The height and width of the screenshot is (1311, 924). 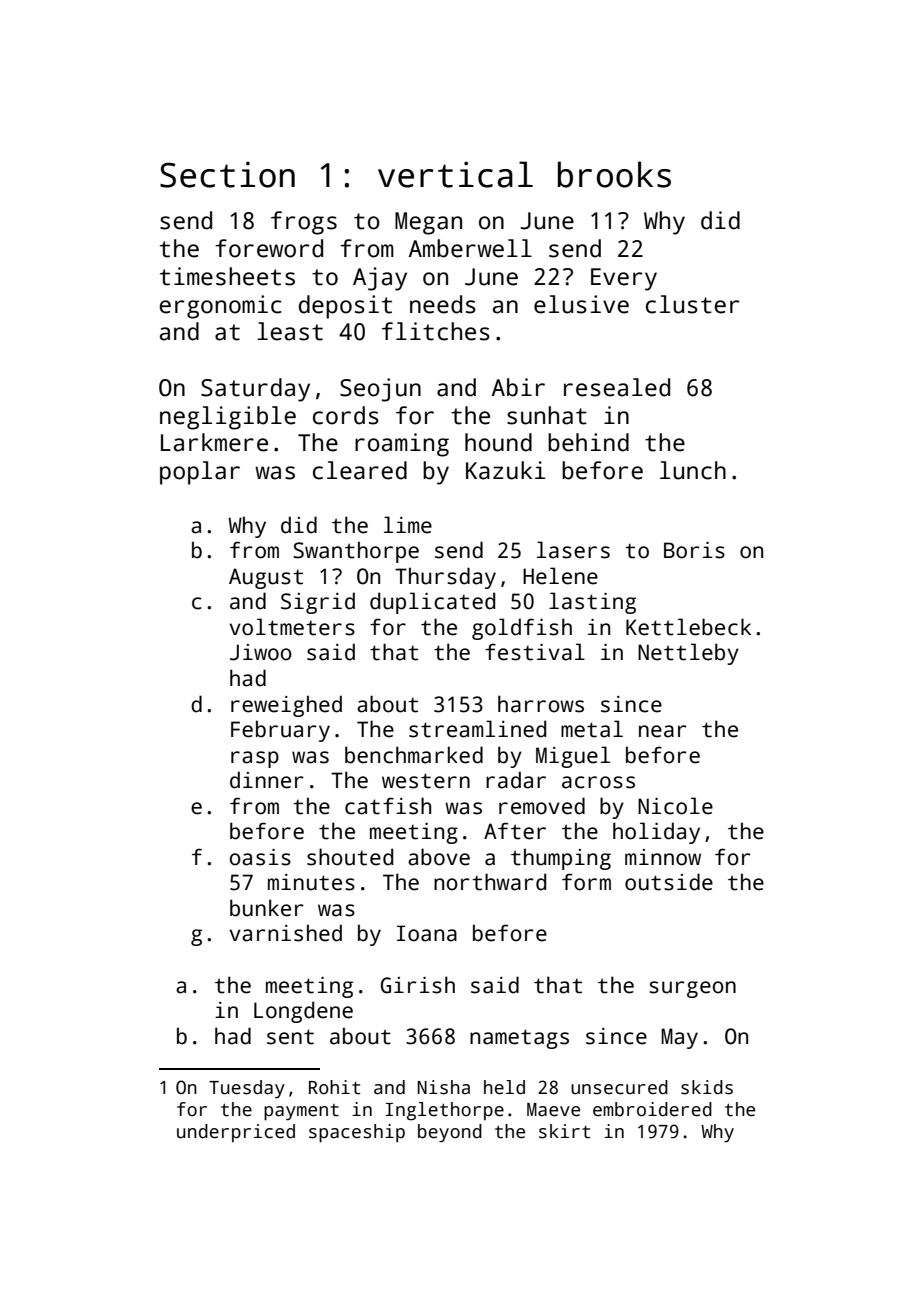 I want to click on cluster, so click(x=692, y=304).
